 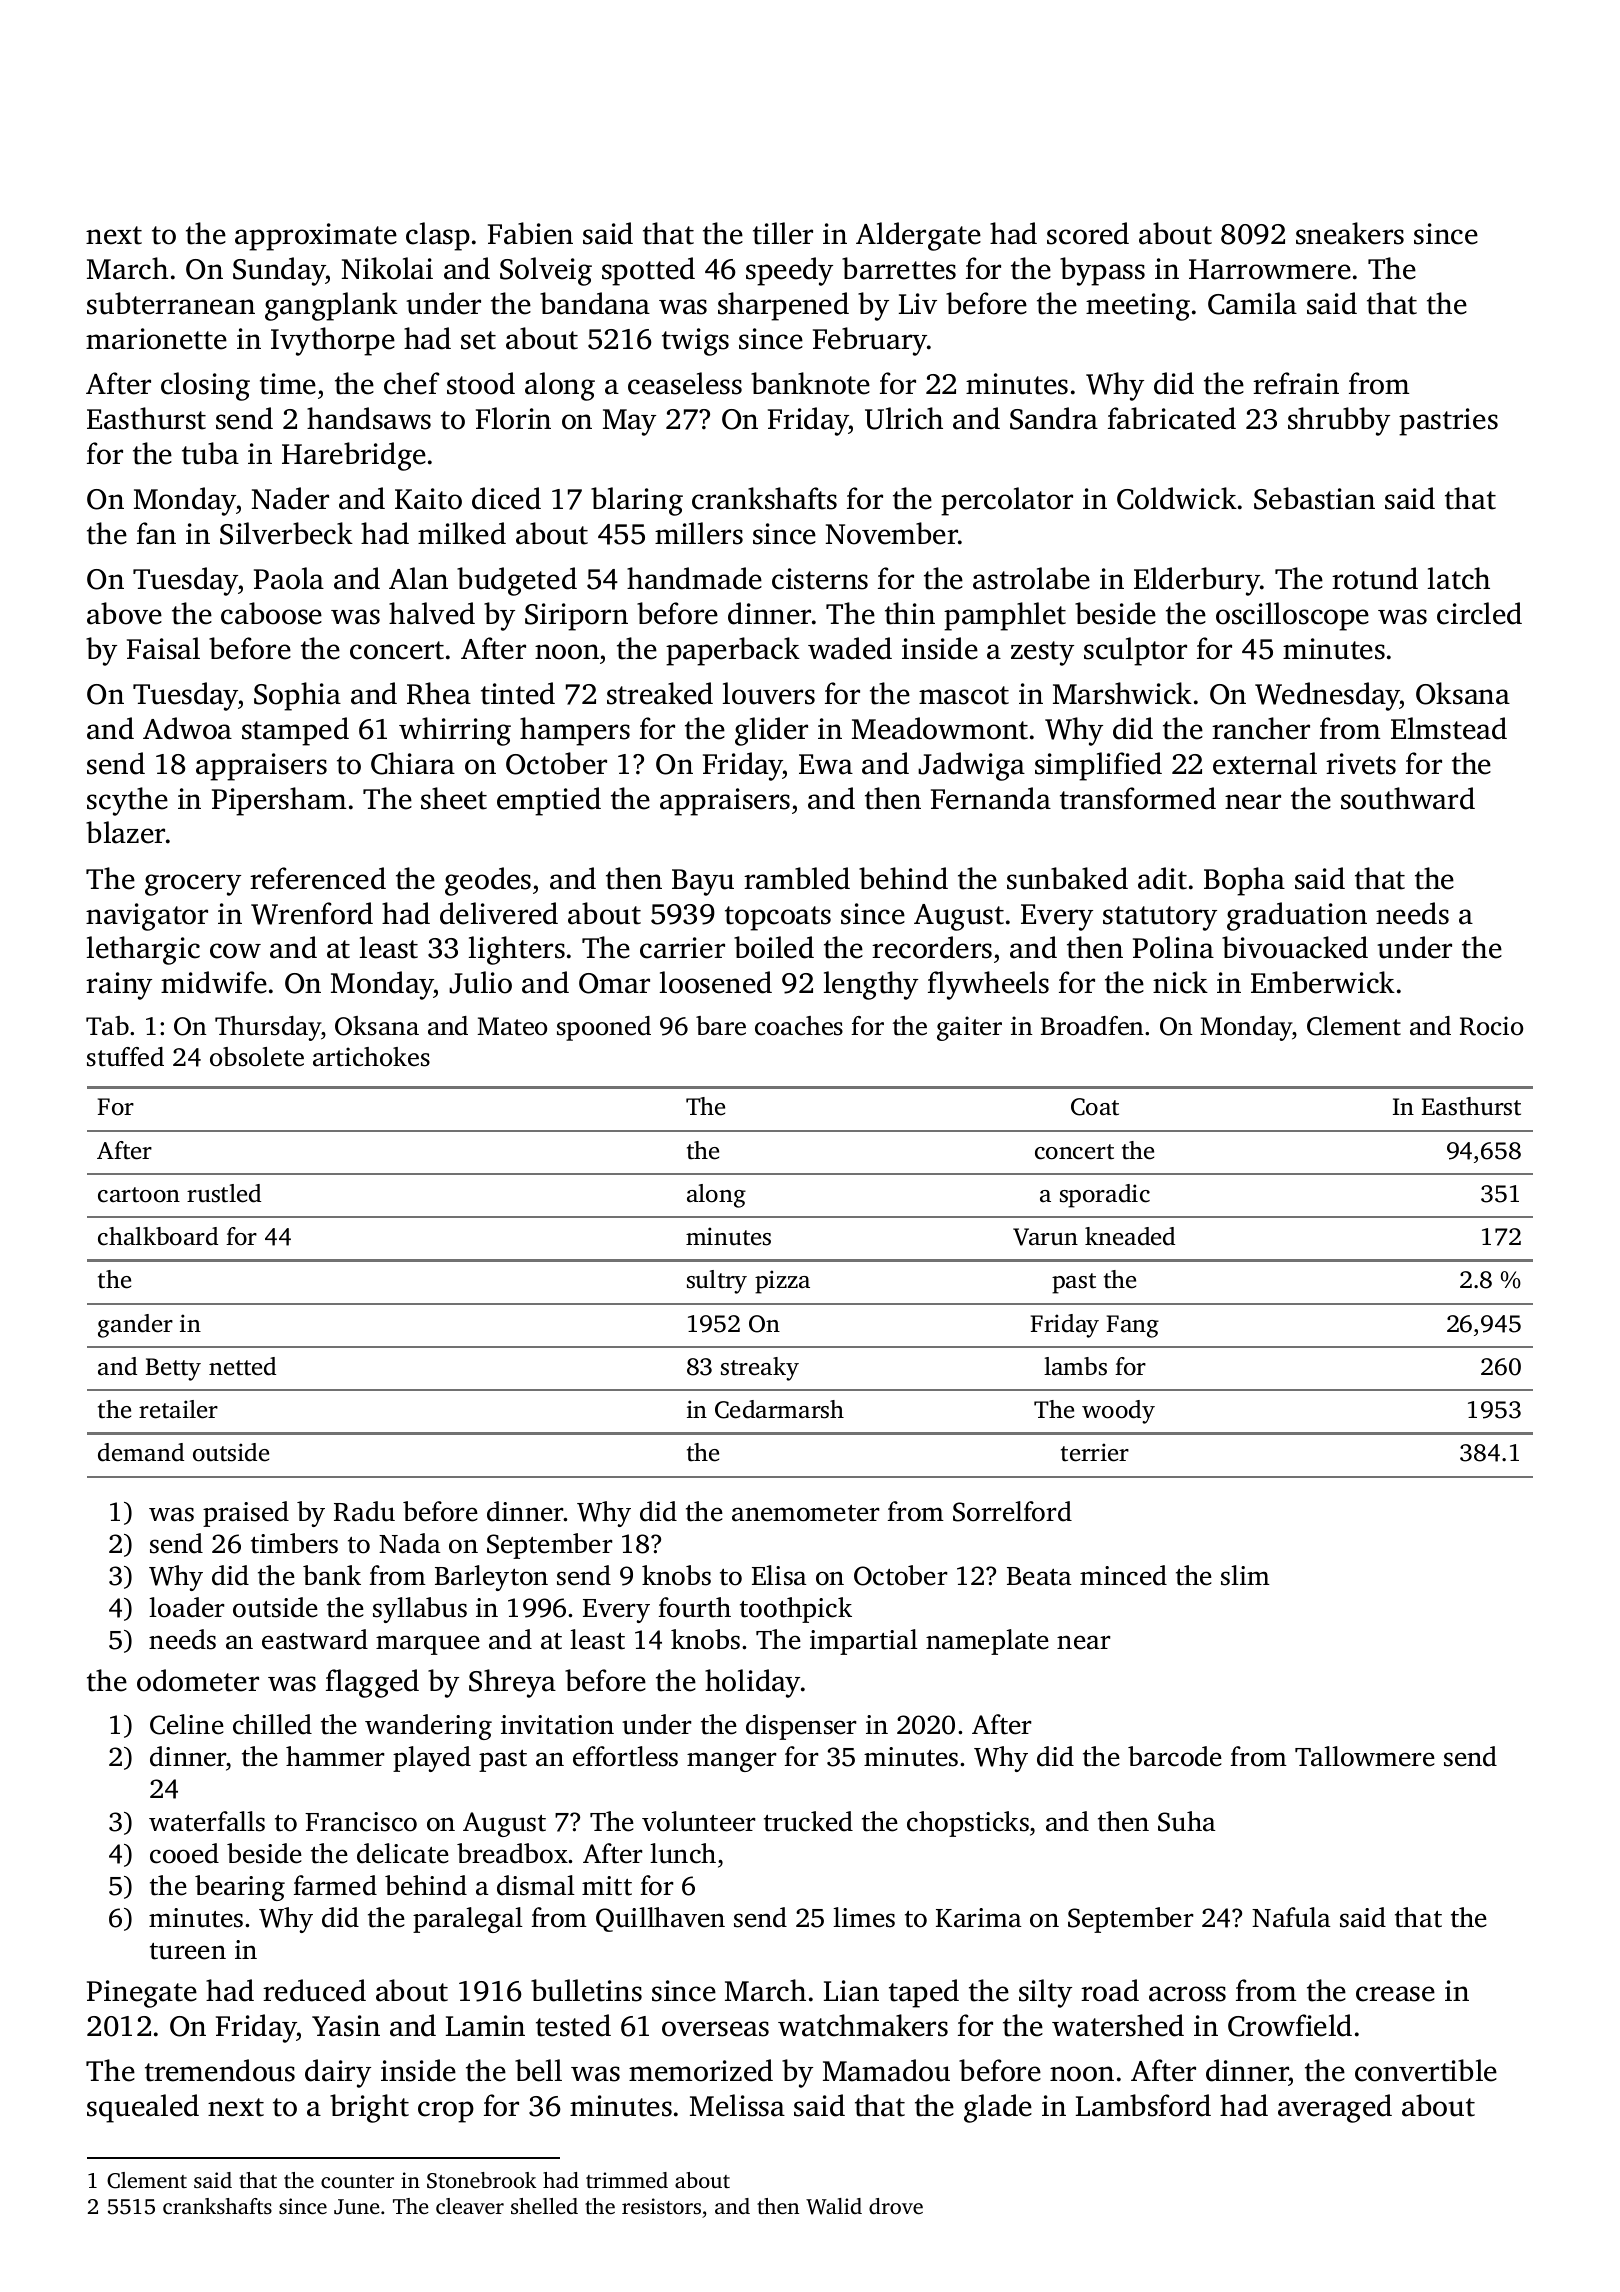 I want to click on drove, so click(x=896, y=2206).
